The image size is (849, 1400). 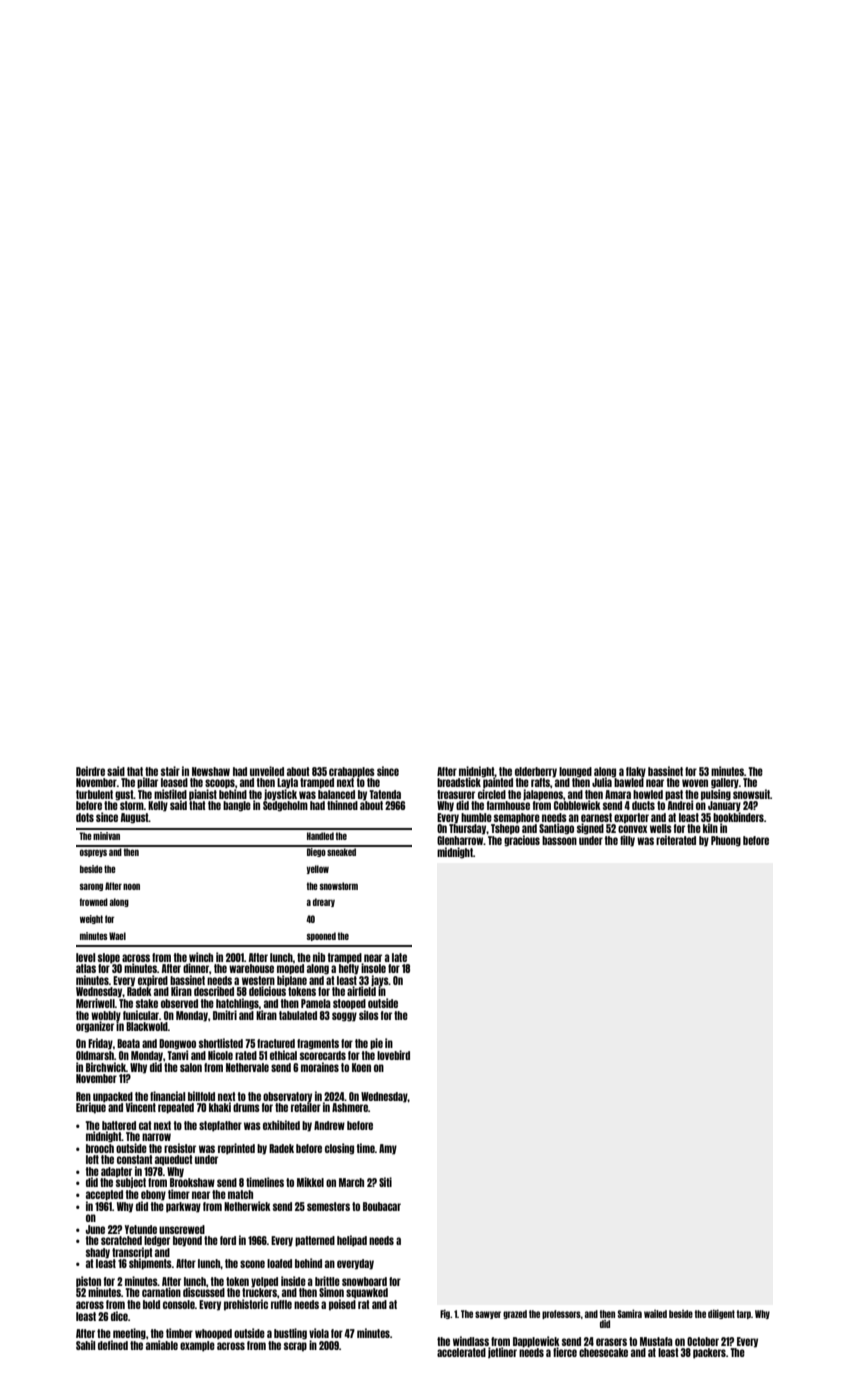 I want to click on shipments, so click(x=150, y=1264).
